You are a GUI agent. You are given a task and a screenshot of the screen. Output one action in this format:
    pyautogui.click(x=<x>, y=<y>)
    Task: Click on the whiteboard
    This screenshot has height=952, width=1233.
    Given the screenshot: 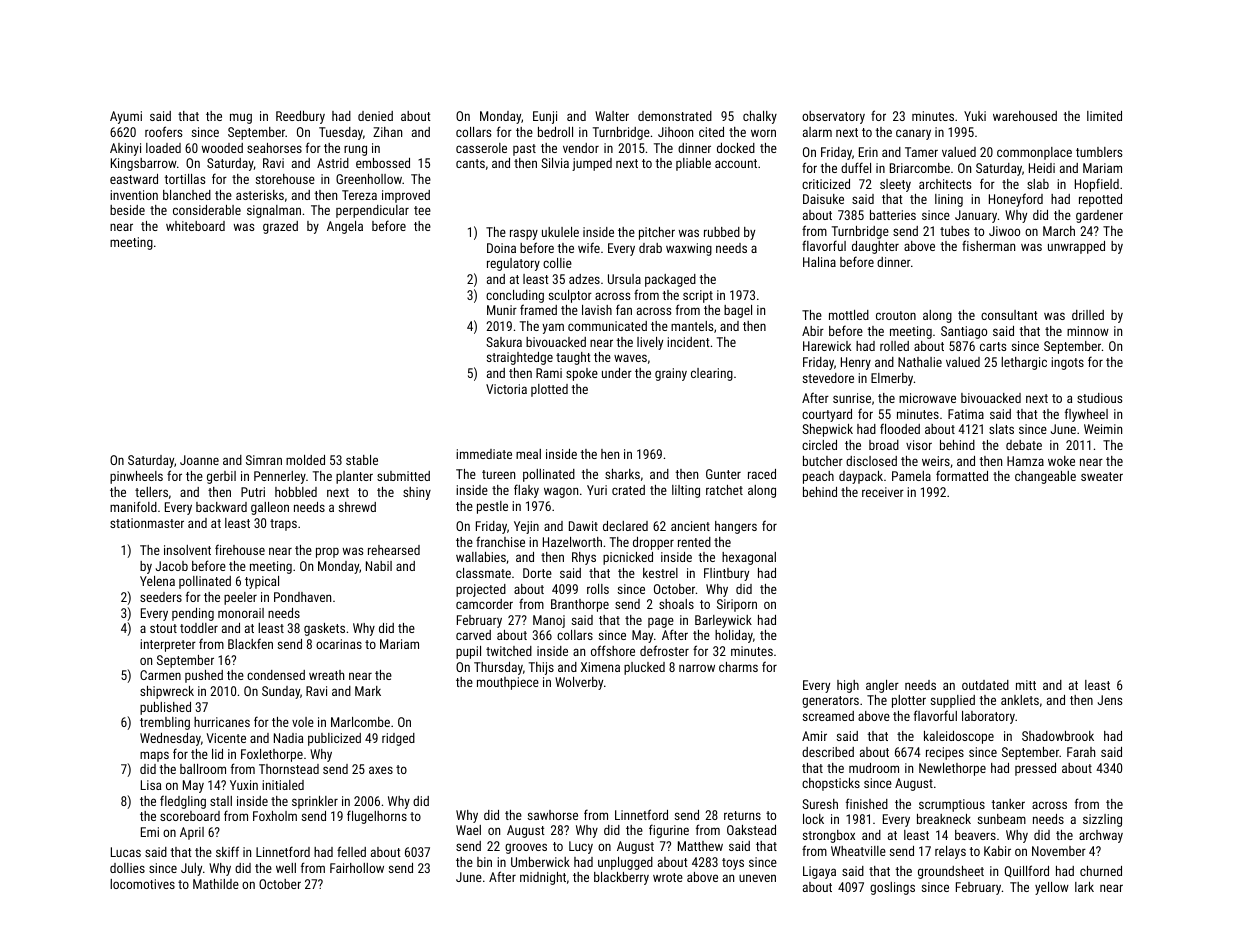 What is the action you would take?
    pyautogui.click(x=195, y=226)
